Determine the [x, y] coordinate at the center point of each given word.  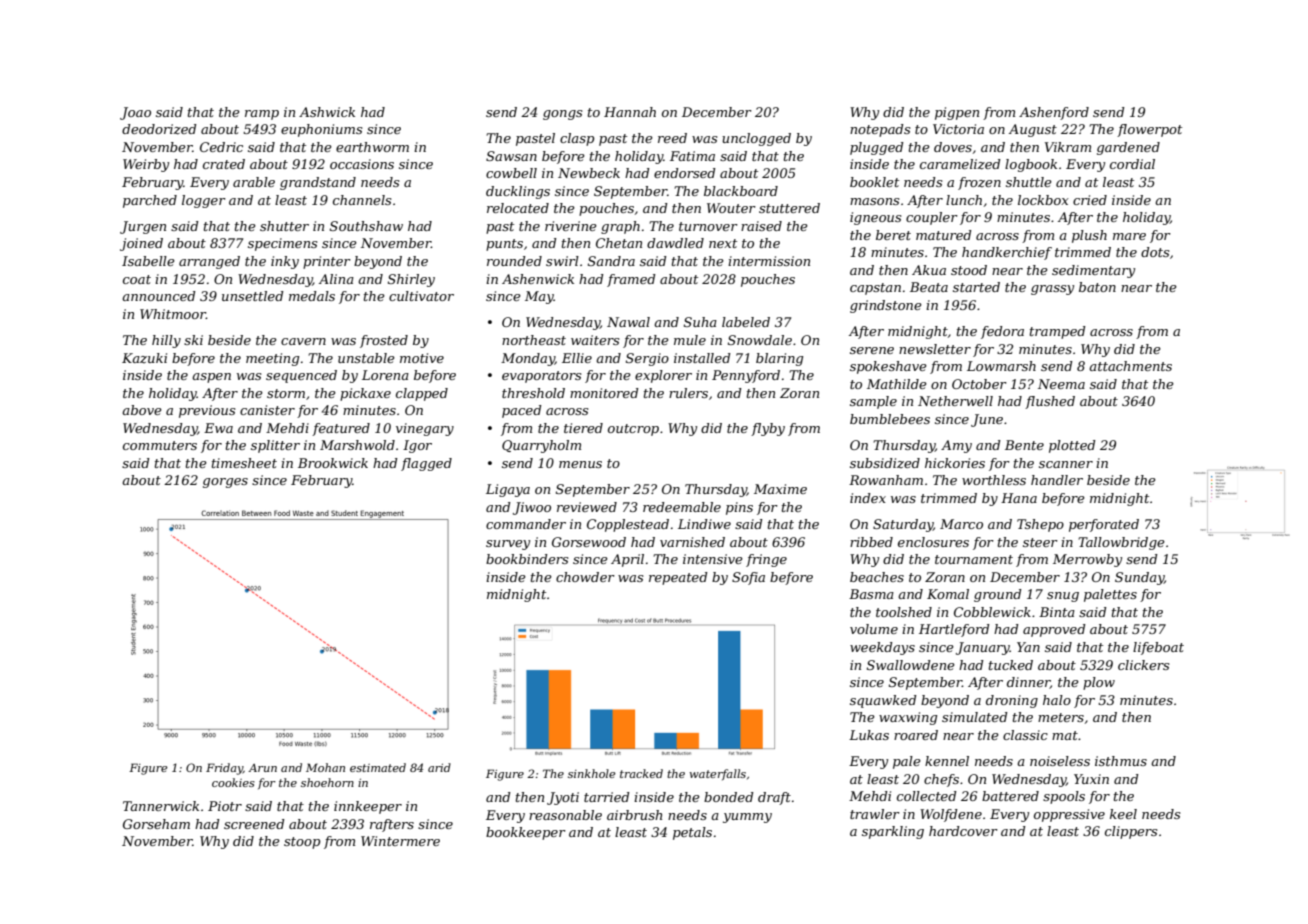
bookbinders [527, 559]
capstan [875, 289]
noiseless [1060, 761]
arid [439, 767]
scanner [1066, 464]
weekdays [882, 648]
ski [193, 340]
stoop [302, 843]
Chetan [619, 243]
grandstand [318, 183]
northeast [534, 340]
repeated [678, 578]
